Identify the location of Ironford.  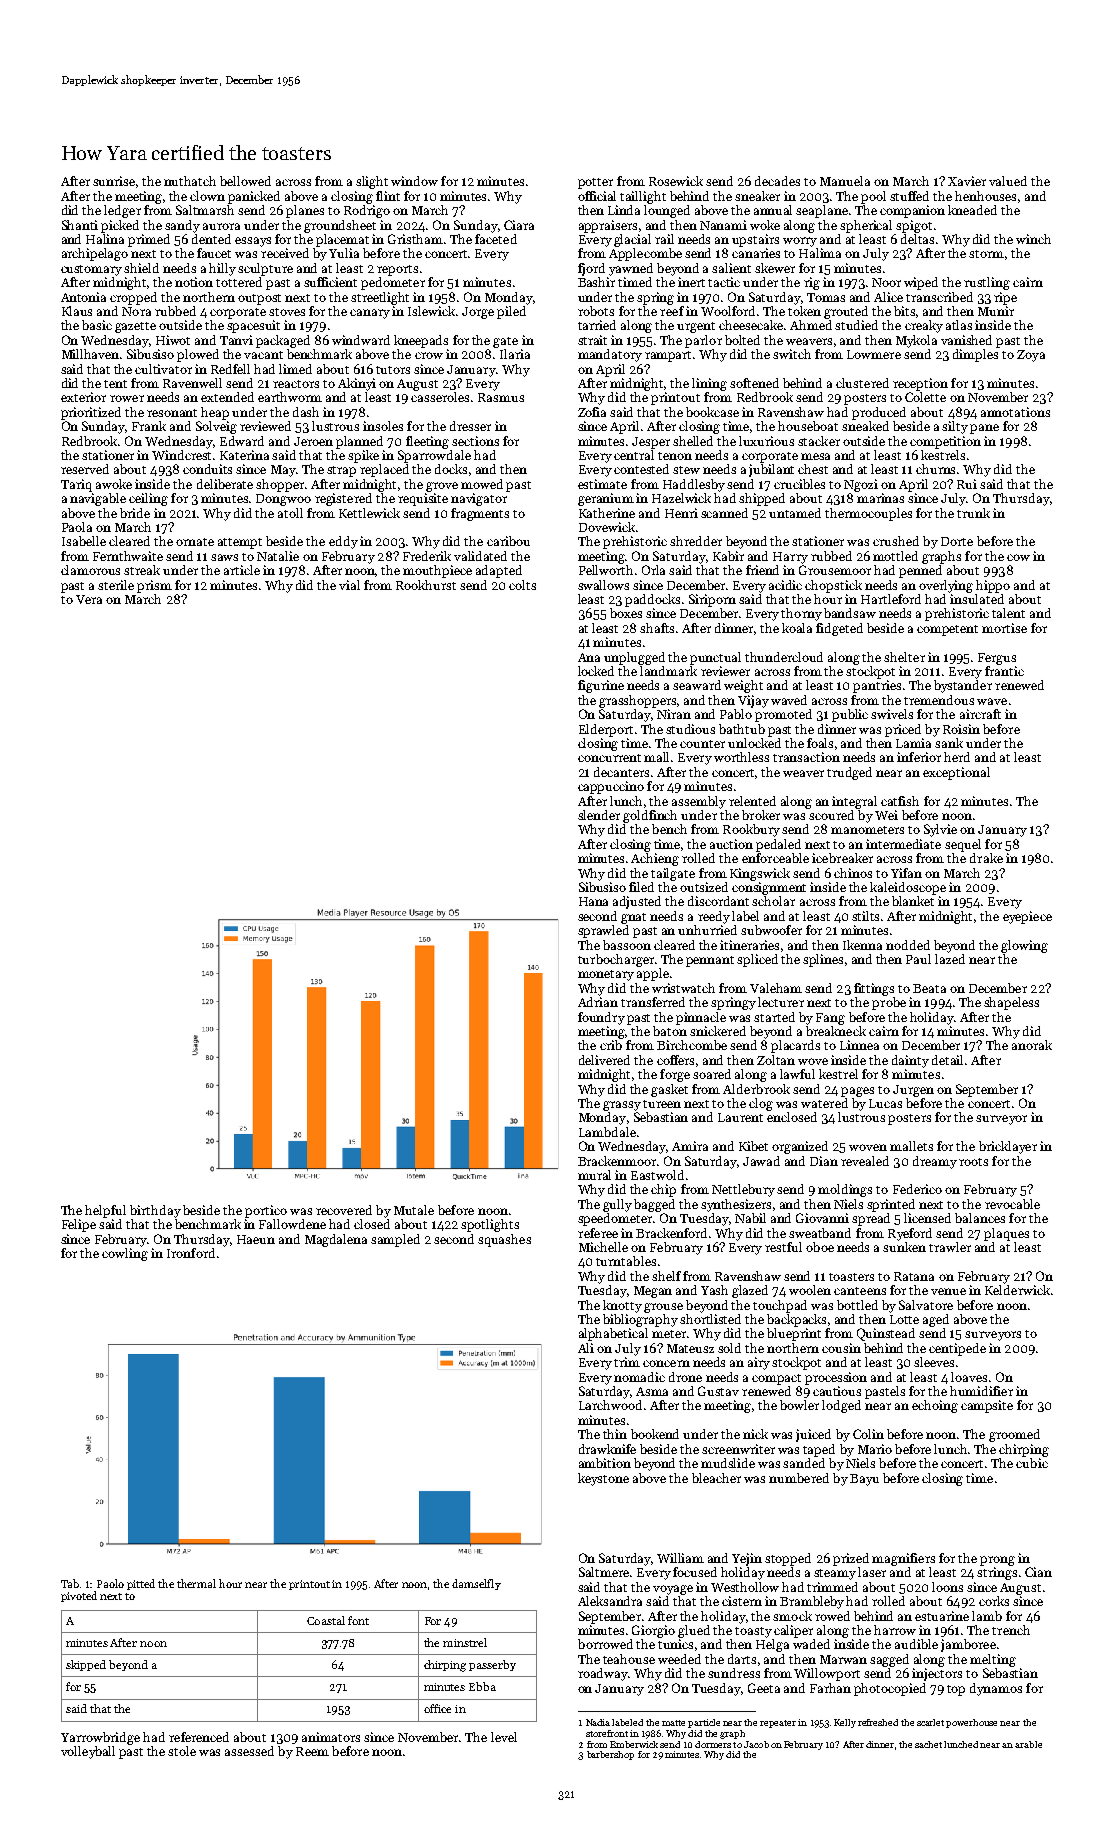
(191, 1253).
